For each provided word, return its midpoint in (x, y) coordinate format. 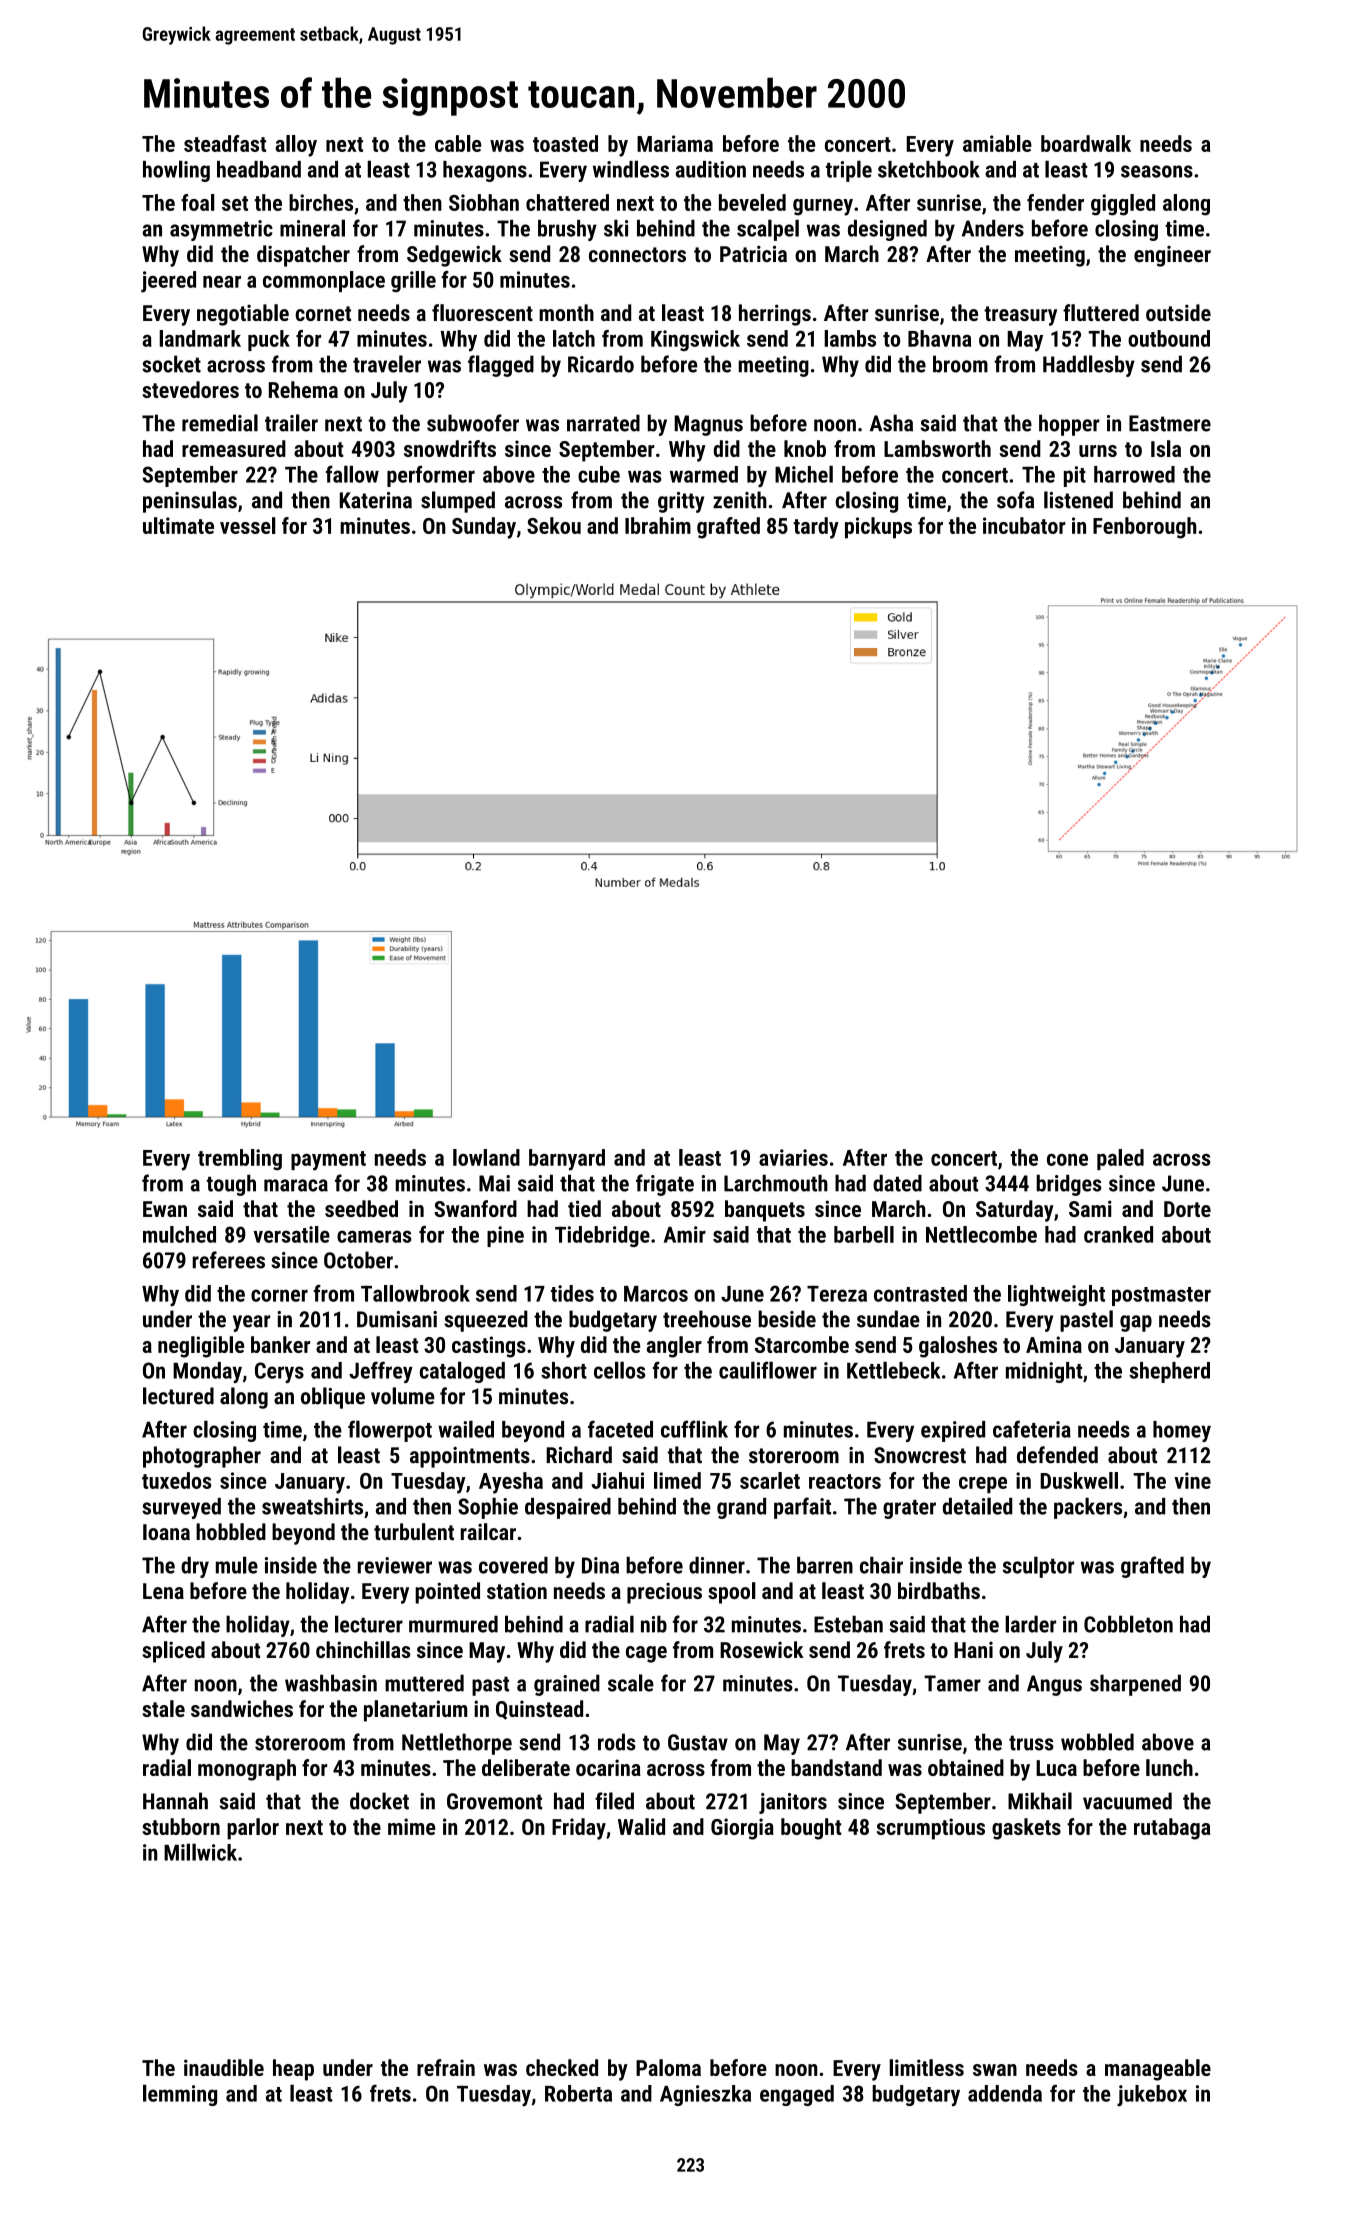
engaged (797, 2095)
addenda (1005, 2093)
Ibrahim (658, 525)
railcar (488, 1531)
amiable (997, 143)
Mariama (675, 143)
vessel (248, 525)
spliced (173, 1652)
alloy (296, 146)
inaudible (224, 2067)
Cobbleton (1128, 1624)
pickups (878, 528)
